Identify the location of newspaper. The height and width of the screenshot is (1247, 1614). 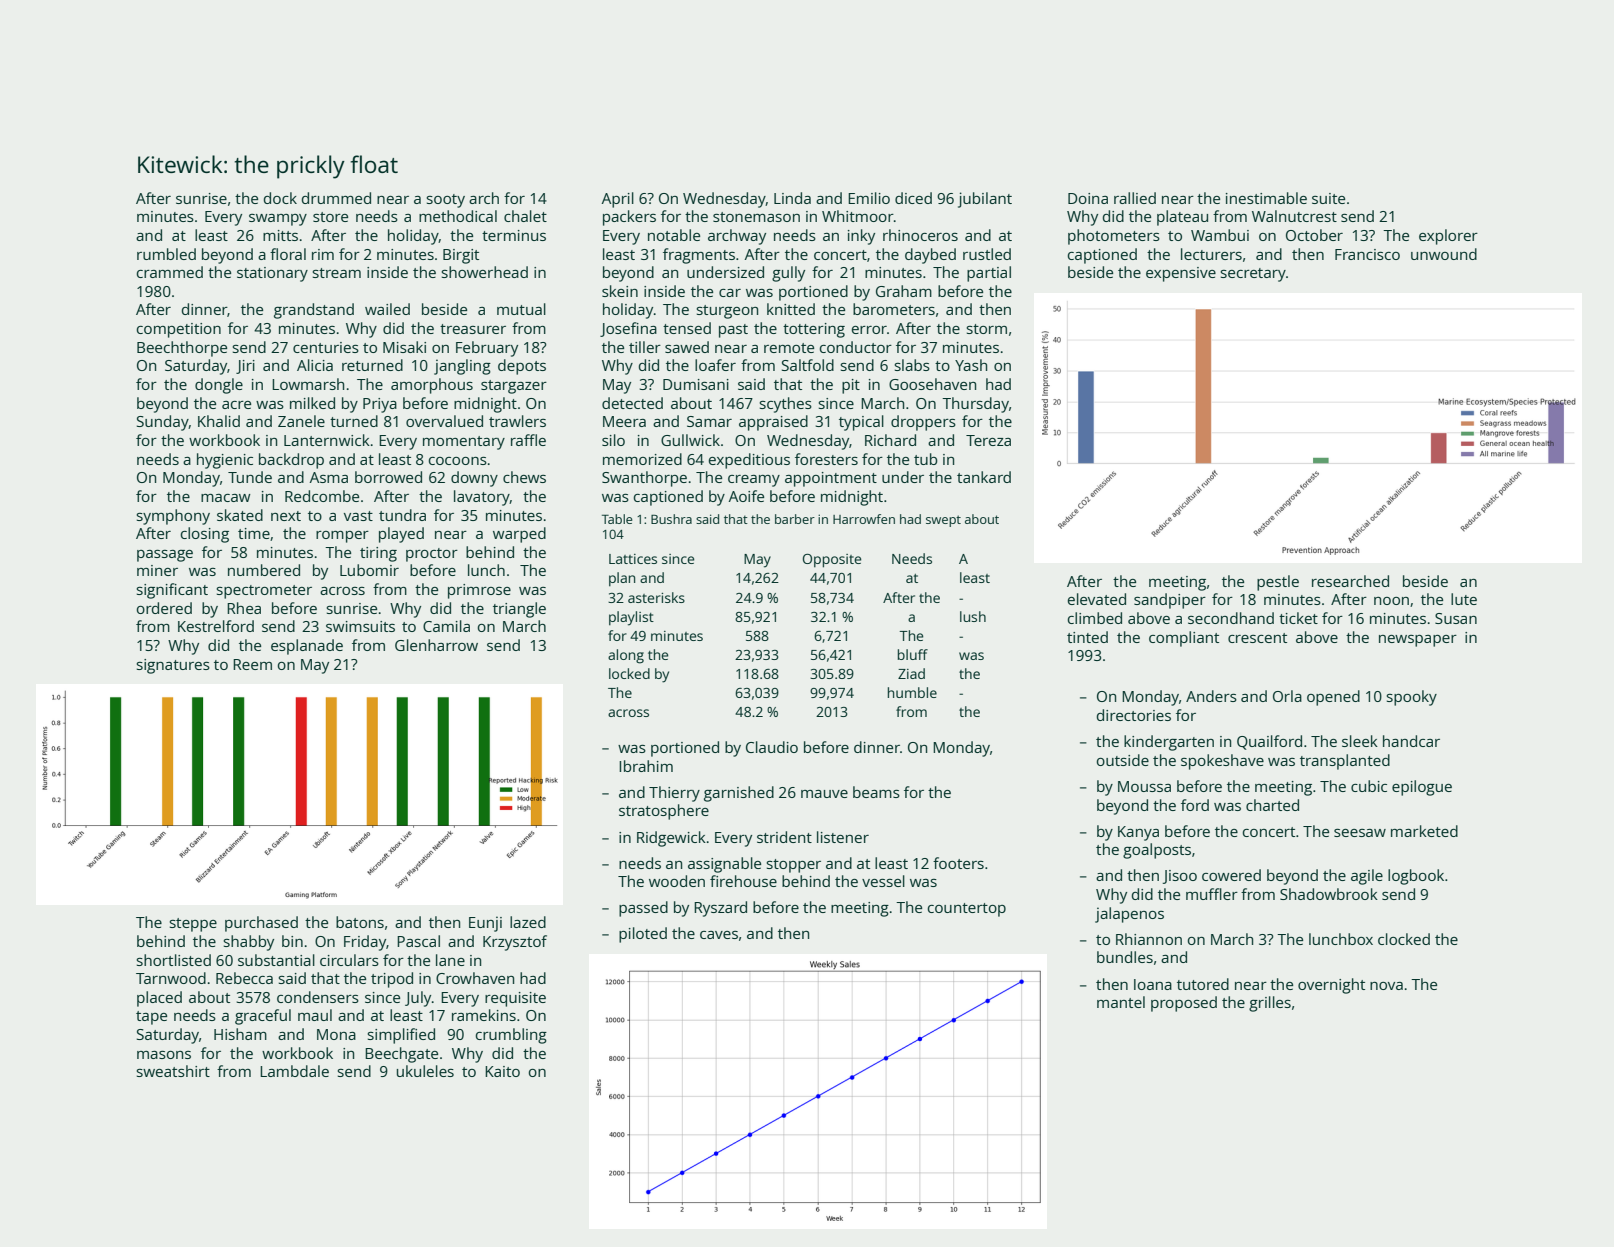
(1418, 641).
